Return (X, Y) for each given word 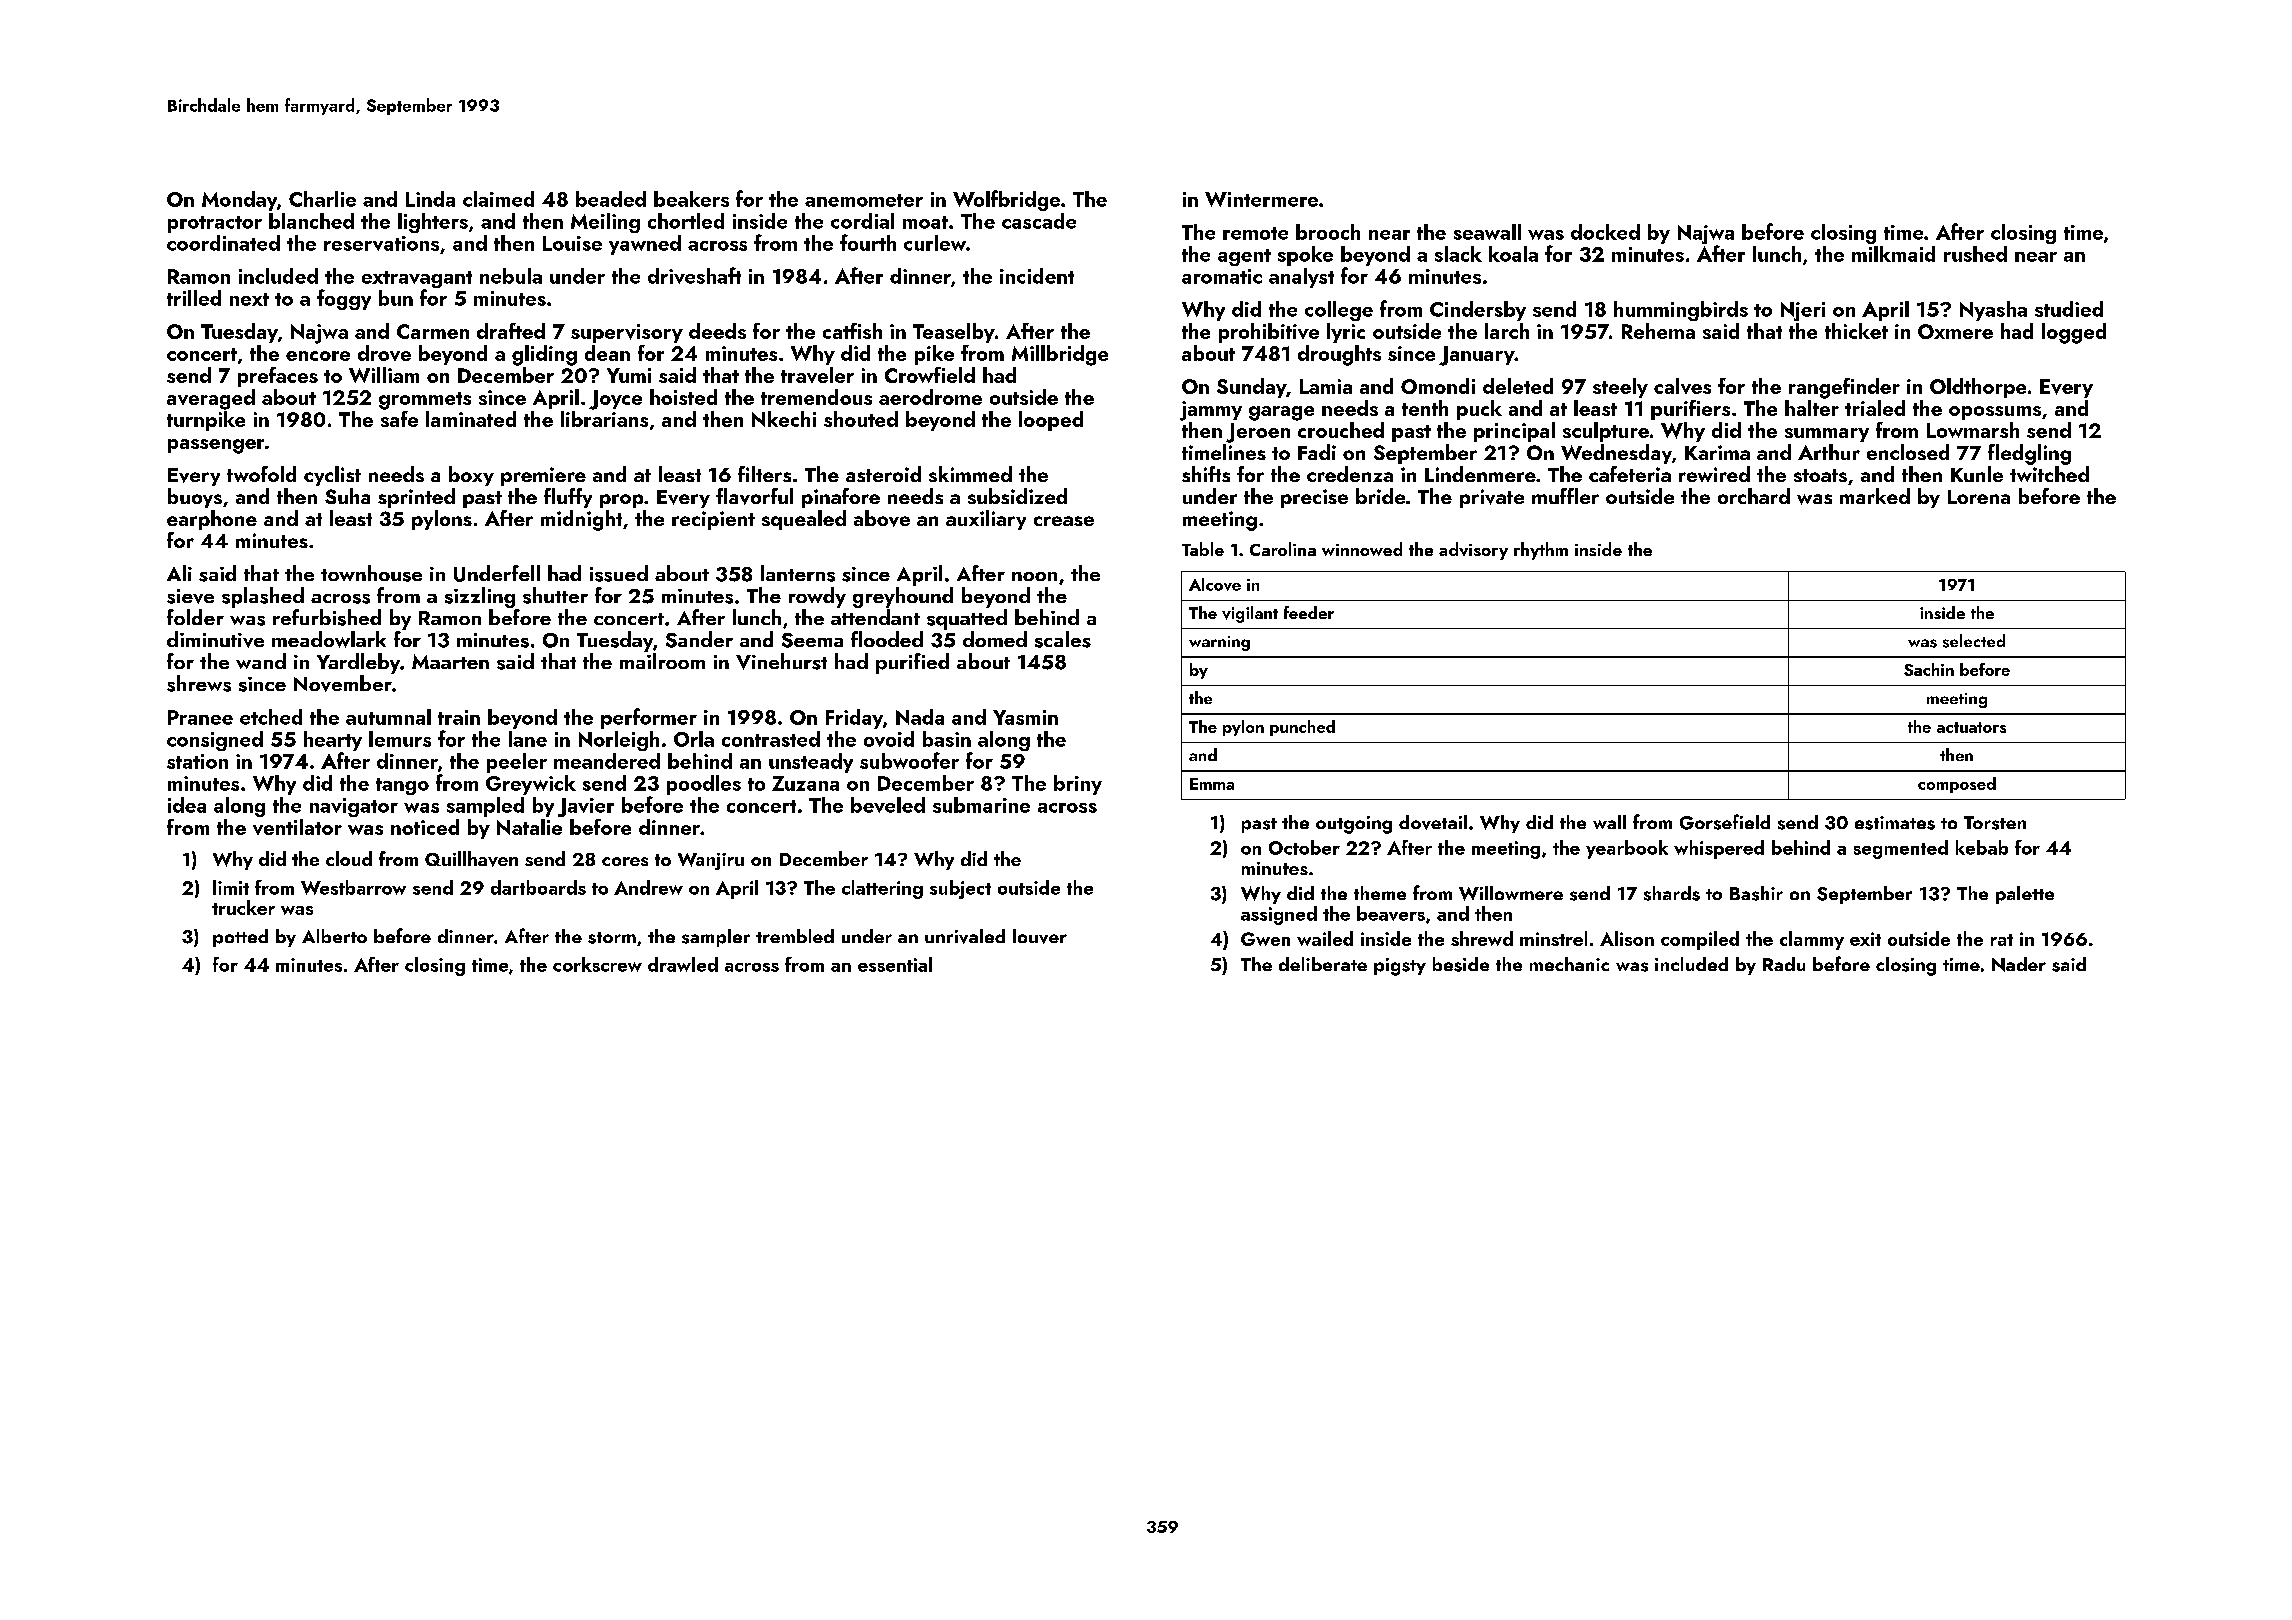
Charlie (322, 199)
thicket (1856, 331)
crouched (1341, 430)
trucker (243, 907)
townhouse (371, 573)
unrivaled (965, 936)
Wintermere (1261, 199)
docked (1605, 232)
